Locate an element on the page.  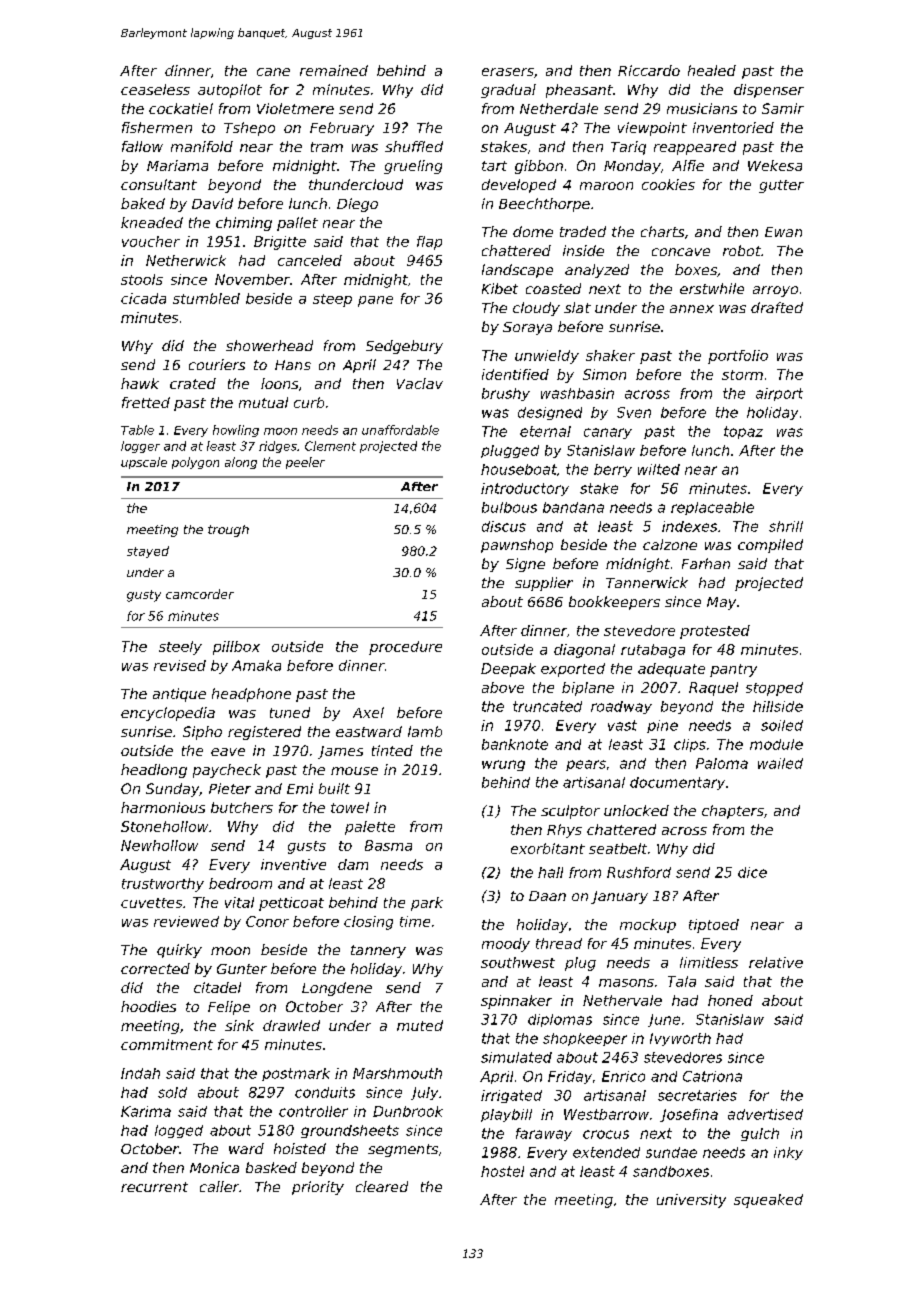
cane is located at coordinates (273, 72).
